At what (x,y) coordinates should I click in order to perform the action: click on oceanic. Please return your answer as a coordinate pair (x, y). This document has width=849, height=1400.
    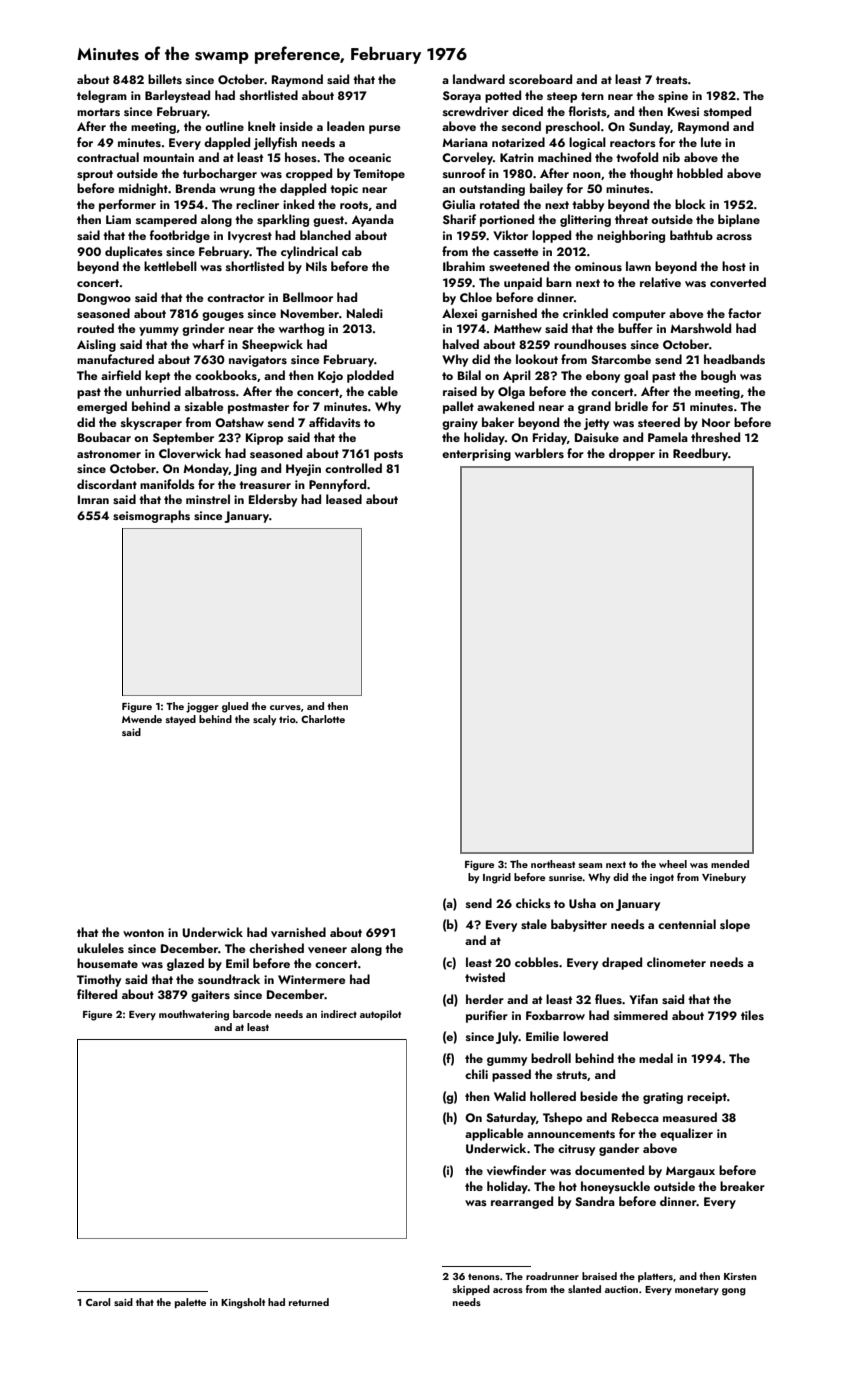
    Looking at the image, I should click on (369, 157).
